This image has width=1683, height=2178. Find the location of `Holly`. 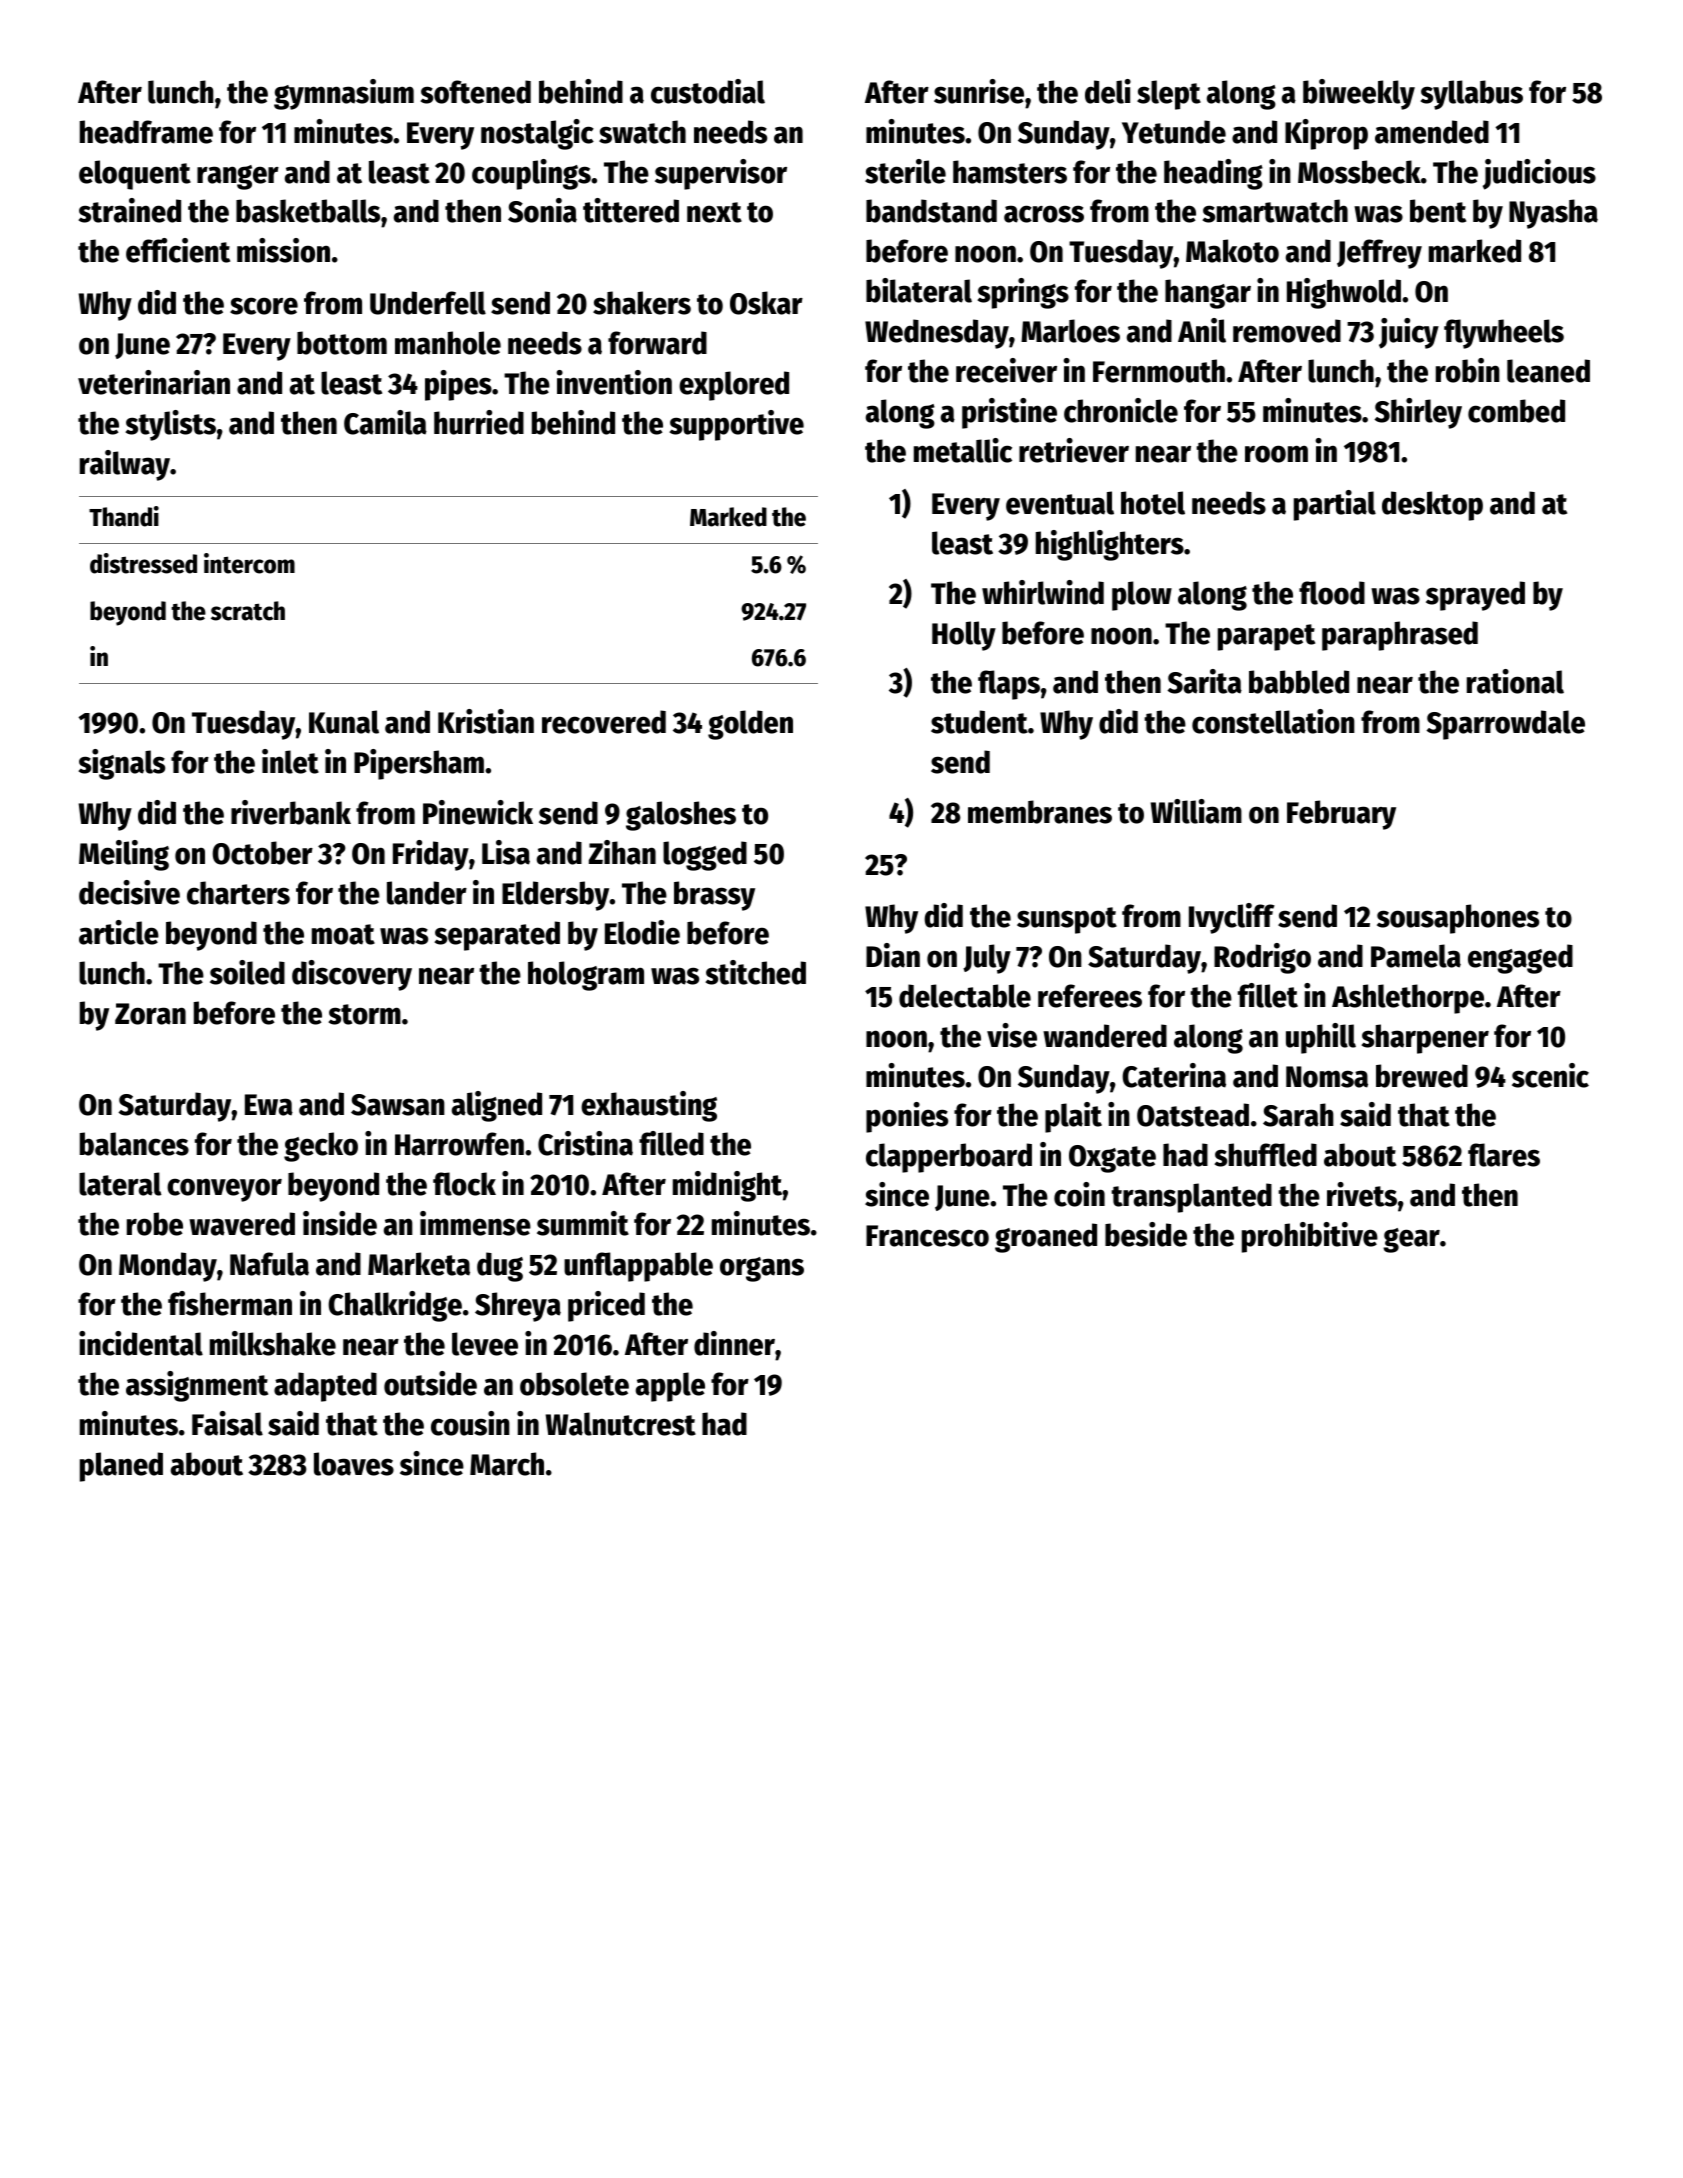

Holly is located at coordinates (964, 636).
